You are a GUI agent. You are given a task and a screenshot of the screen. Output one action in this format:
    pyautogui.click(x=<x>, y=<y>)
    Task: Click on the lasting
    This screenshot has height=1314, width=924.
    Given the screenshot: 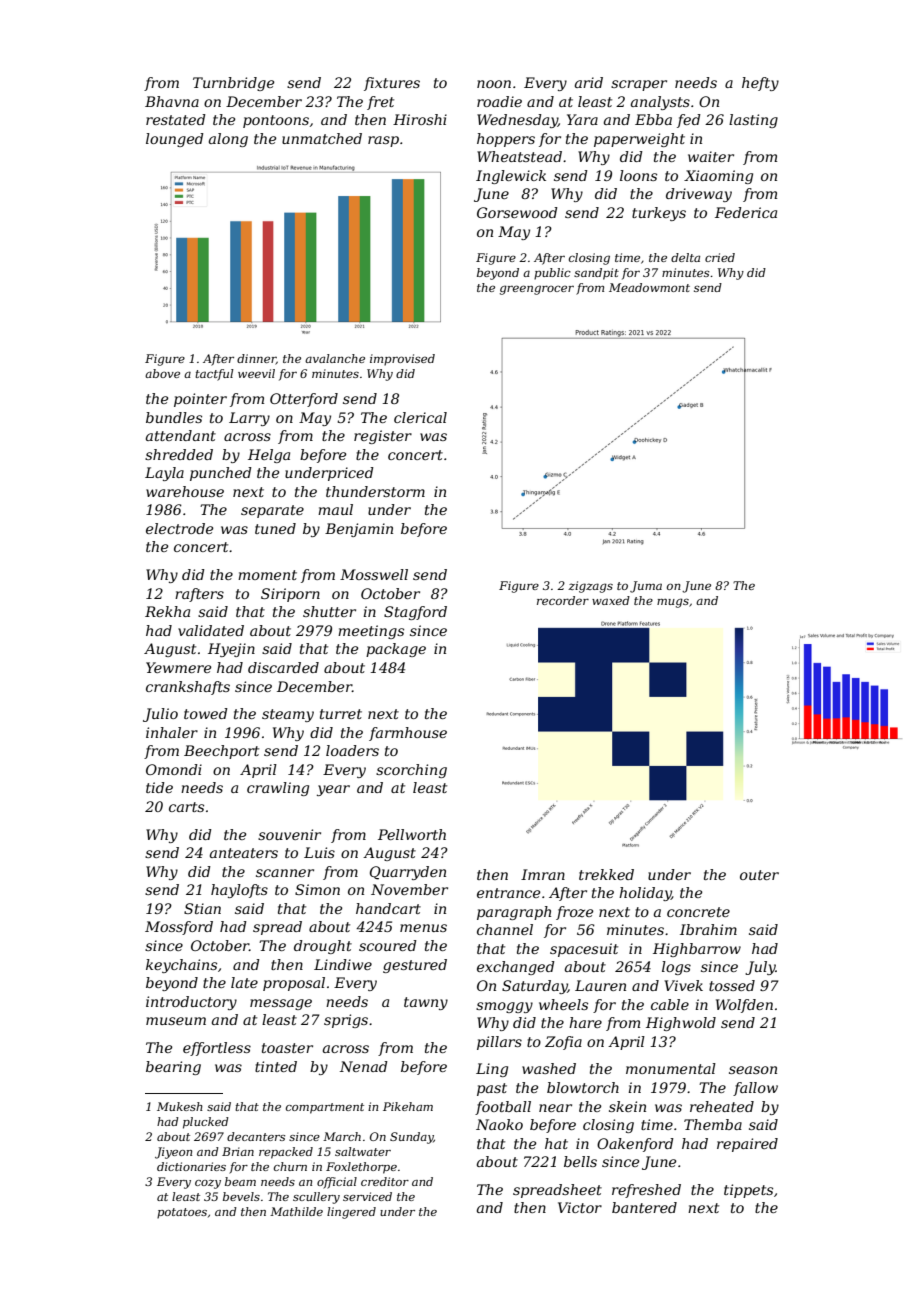 What is the action you would take?
    pyautogui.click(x=753, y=121)
